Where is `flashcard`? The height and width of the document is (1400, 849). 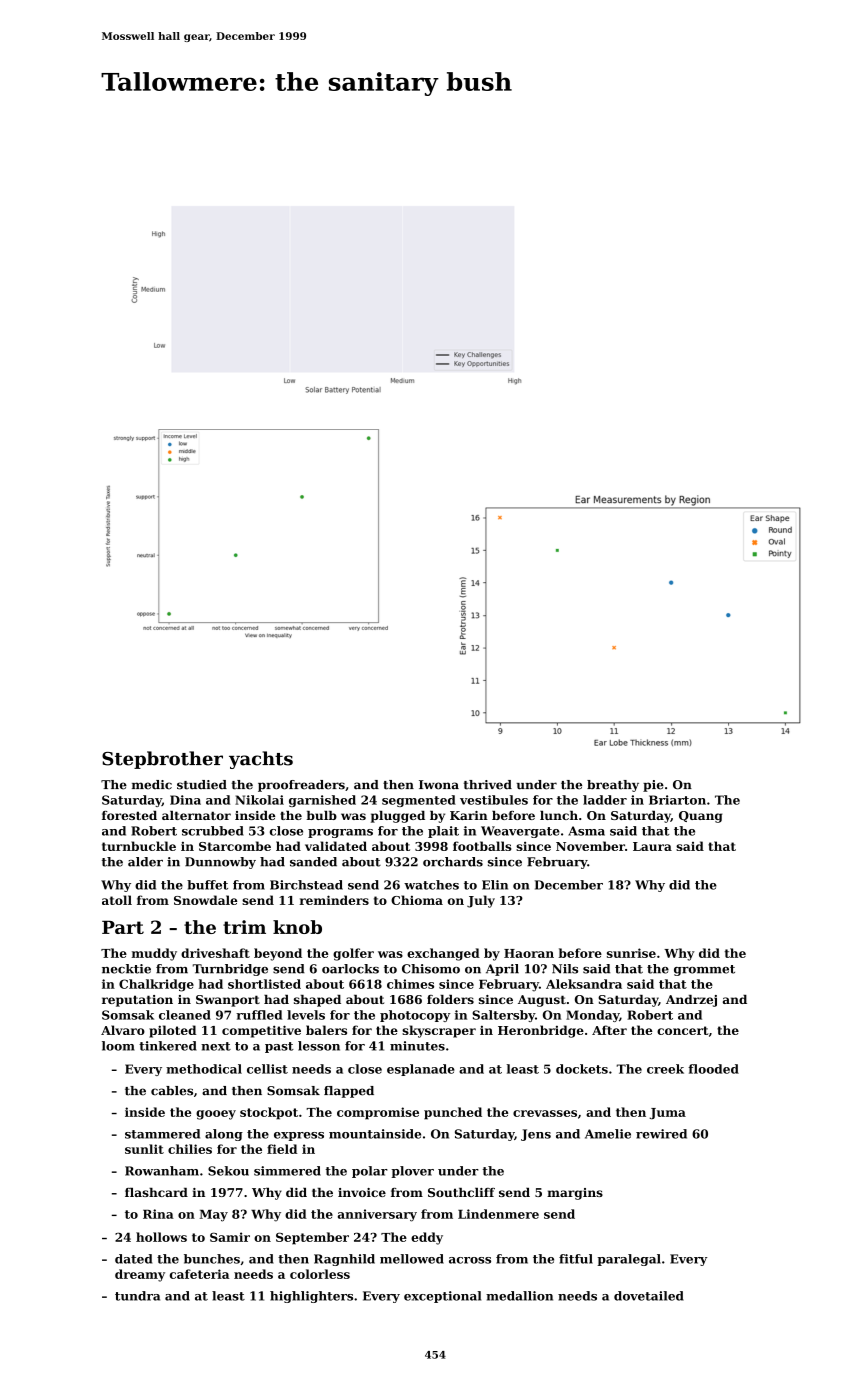 flashcard is located at coordinates (156, 1192).
